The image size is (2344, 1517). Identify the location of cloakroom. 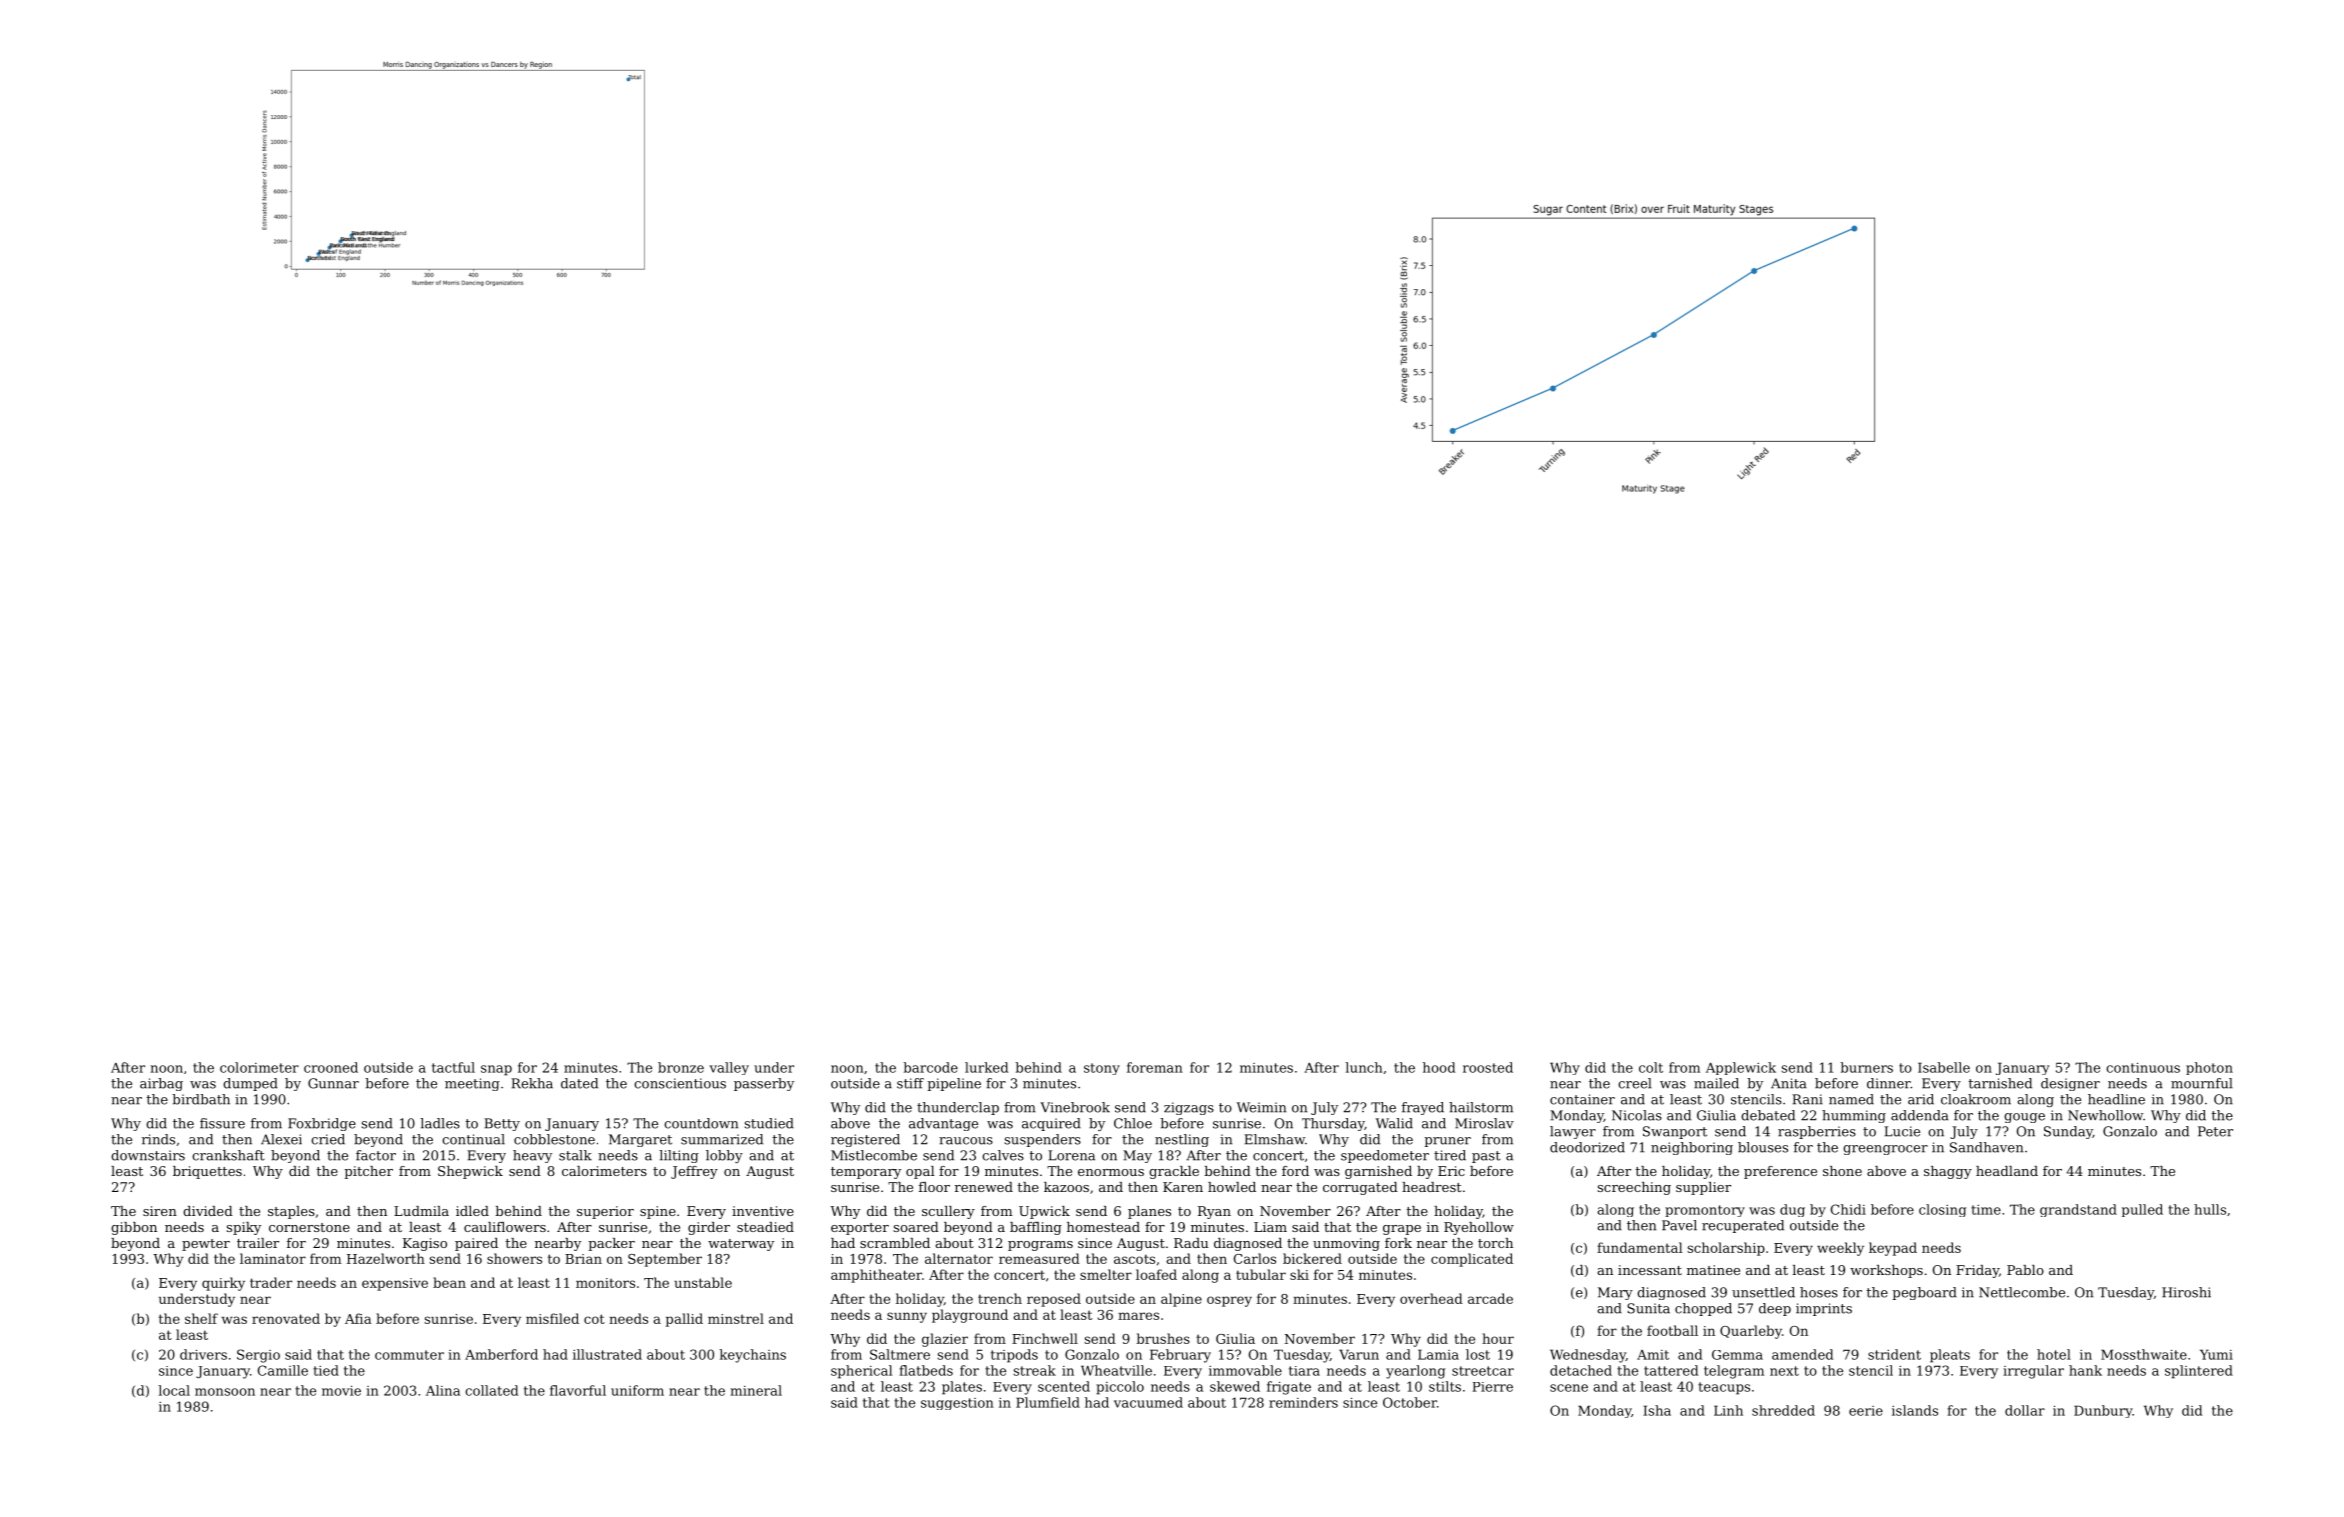
(1976, 1099).
